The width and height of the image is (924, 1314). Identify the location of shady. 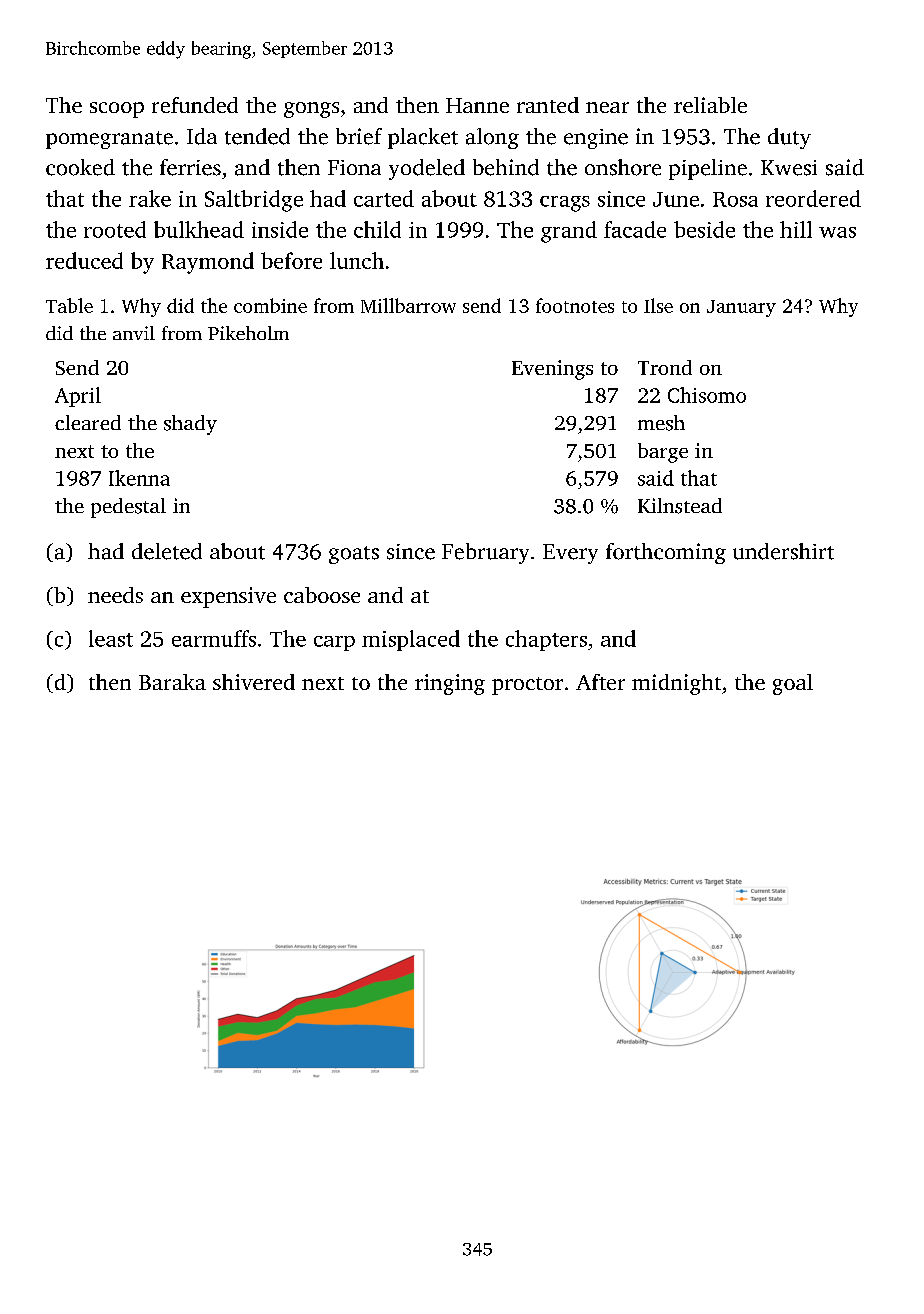
(190, 425).
